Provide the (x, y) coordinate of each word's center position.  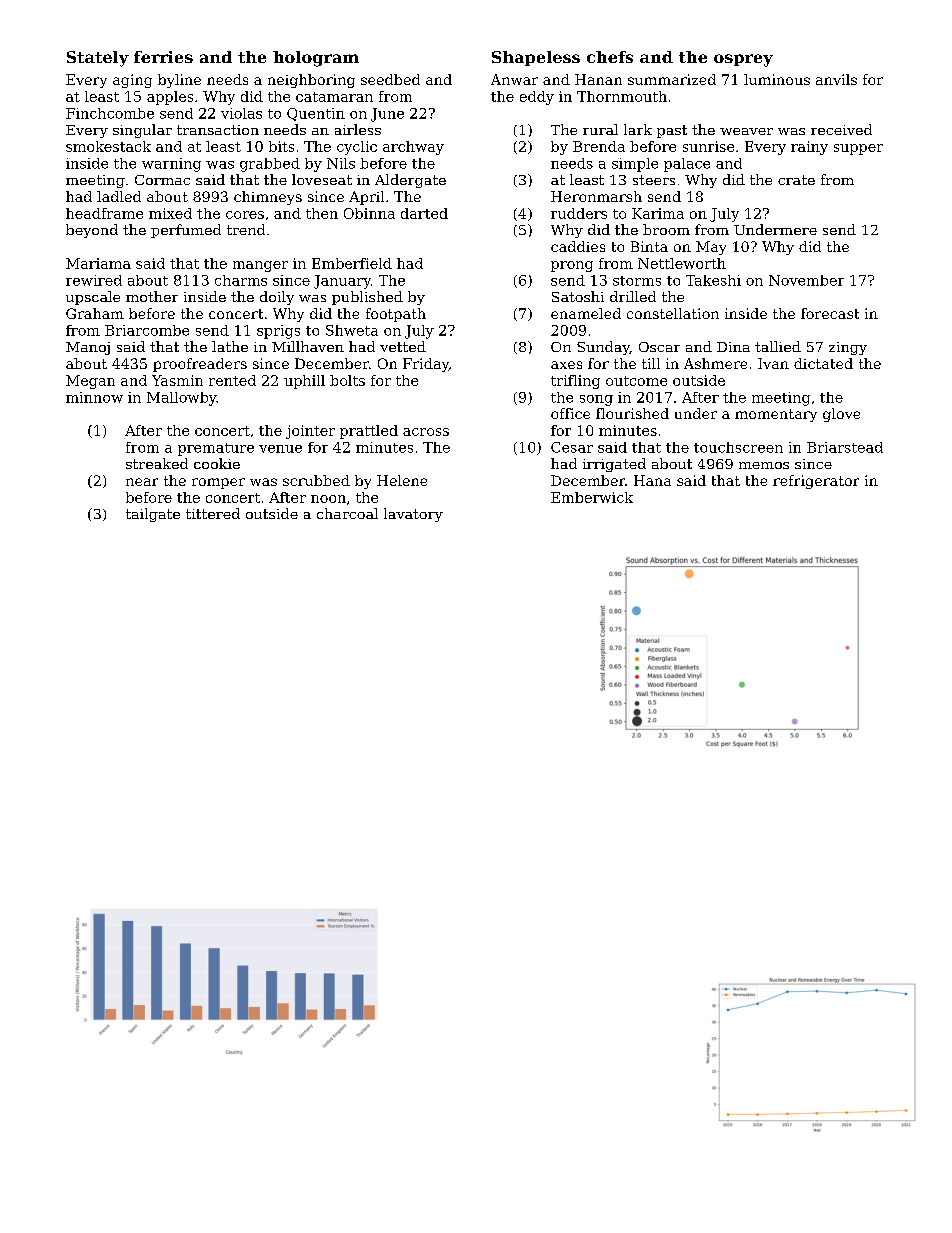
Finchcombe (110, 113)
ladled (119, 196)
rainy (809, 148)
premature (216, 449)
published (367, 298)
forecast (830, 313)
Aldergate (410, 181)
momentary (776, 415)
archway (413, 148)
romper (218, 483)
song (596, 400)
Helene (402, 480)
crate (796, 180)
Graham (95, 313)
